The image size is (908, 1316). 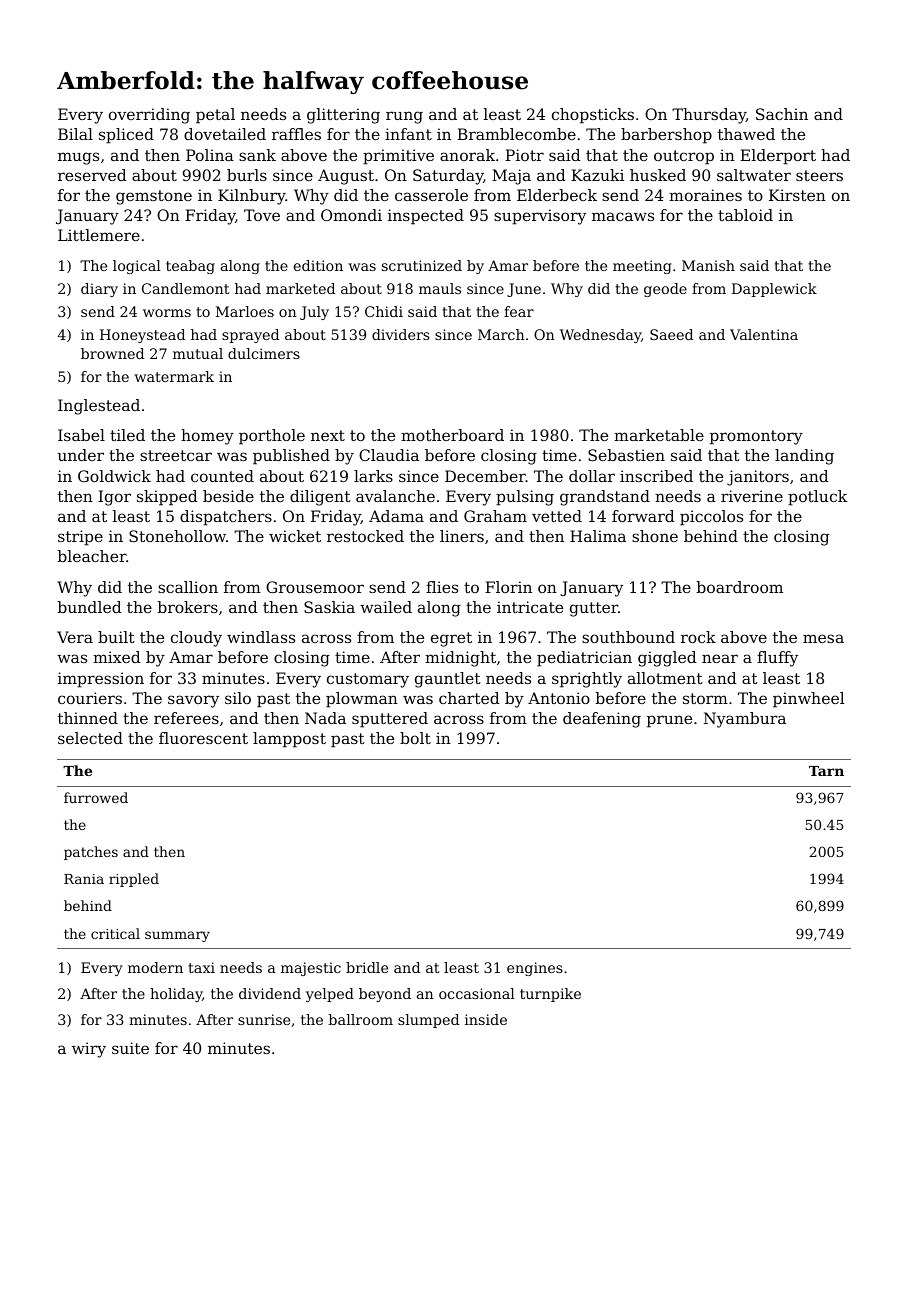 What do you see at coordinates (826, 771) in the screenshot?
I see `Tarn` at bounding box center [826, 771].
